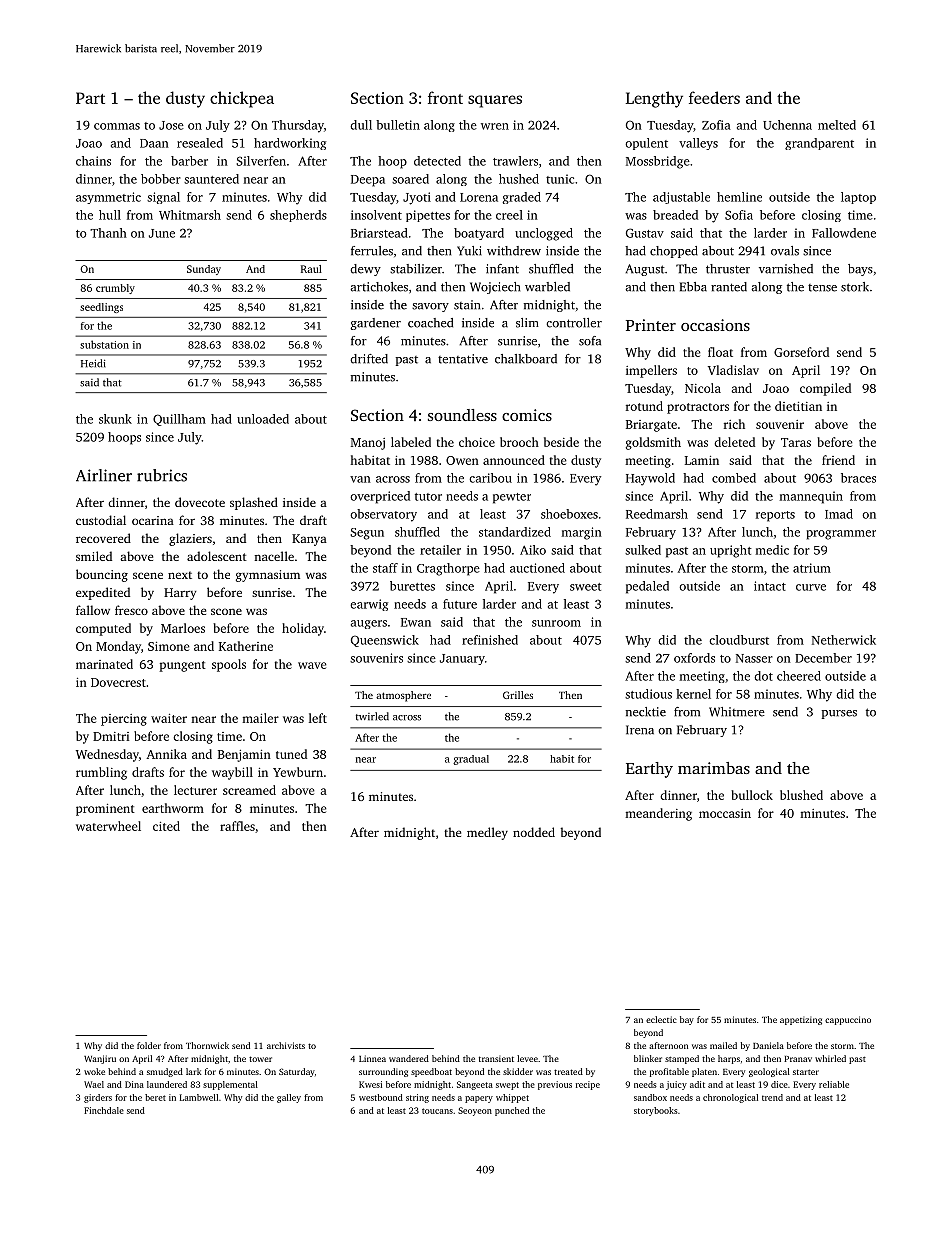 The width and height of the screenshot is (952, 1233). What do you see at coordinates (819, 144) in the screenshot?
I see `grandparent` at bounding box center [819, 144].
